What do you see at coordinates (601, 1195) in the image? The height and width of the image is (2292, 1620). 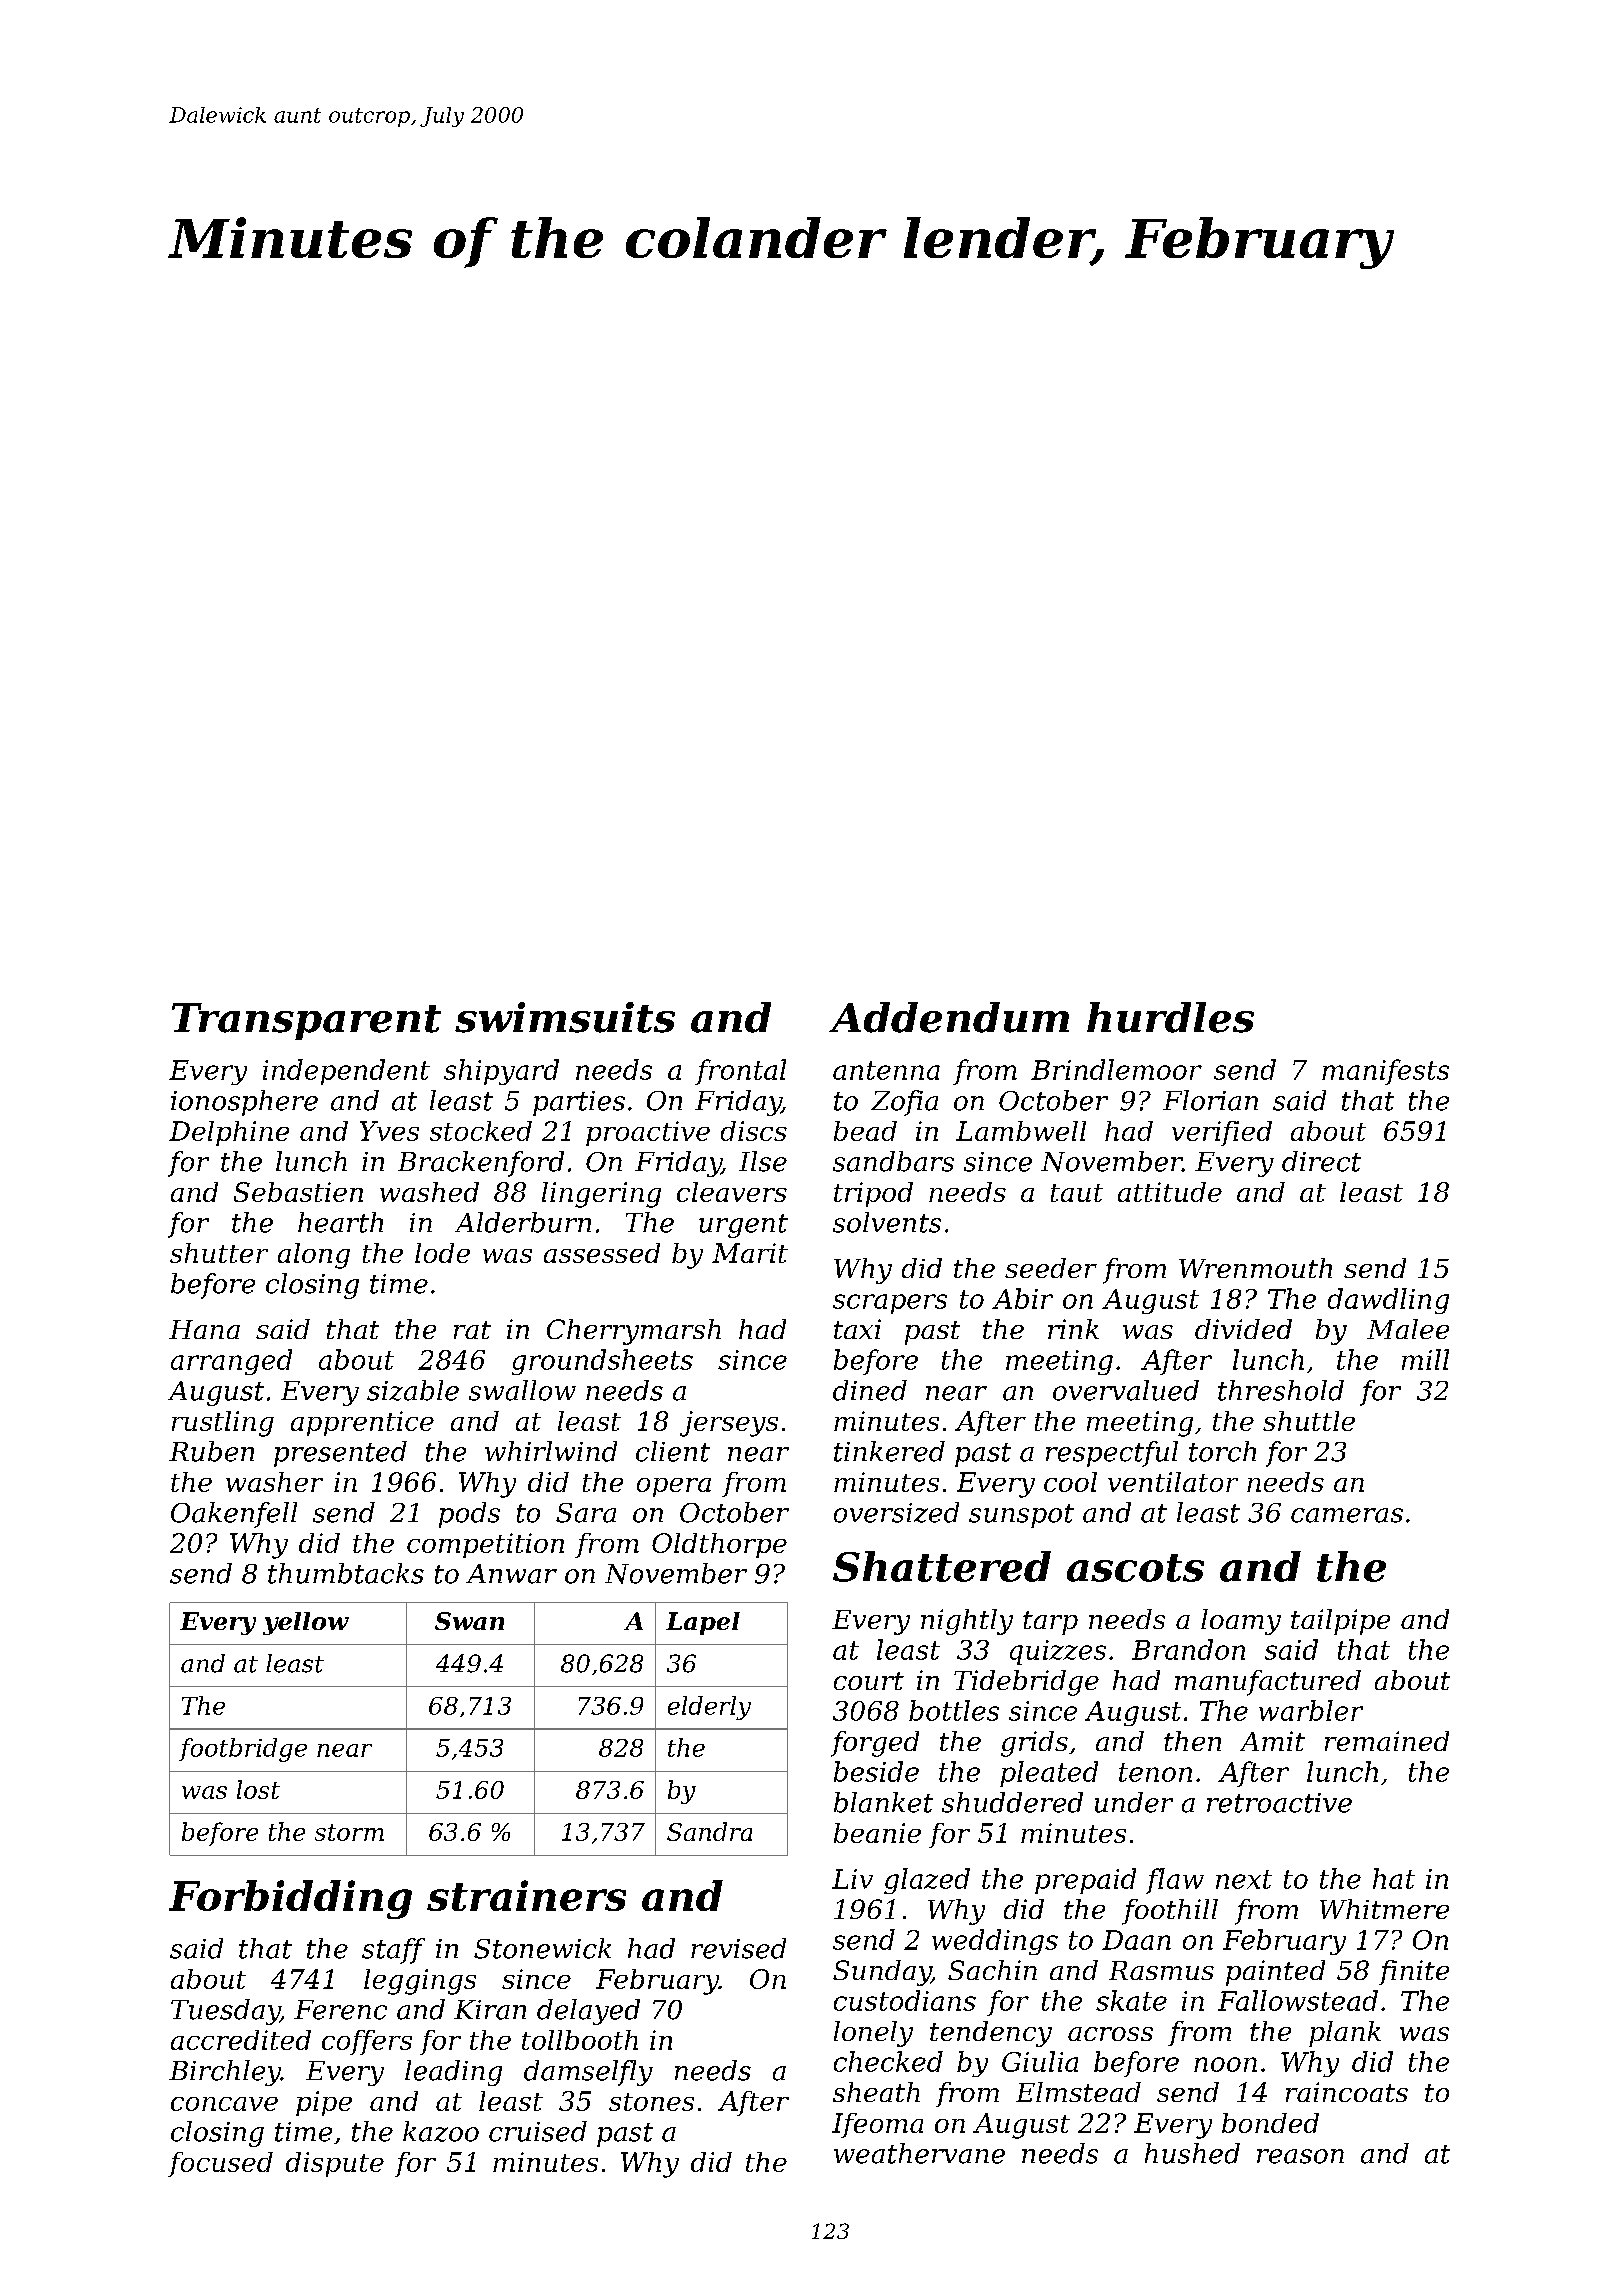 I see `lingering` at bounding box center [601, 1195].
